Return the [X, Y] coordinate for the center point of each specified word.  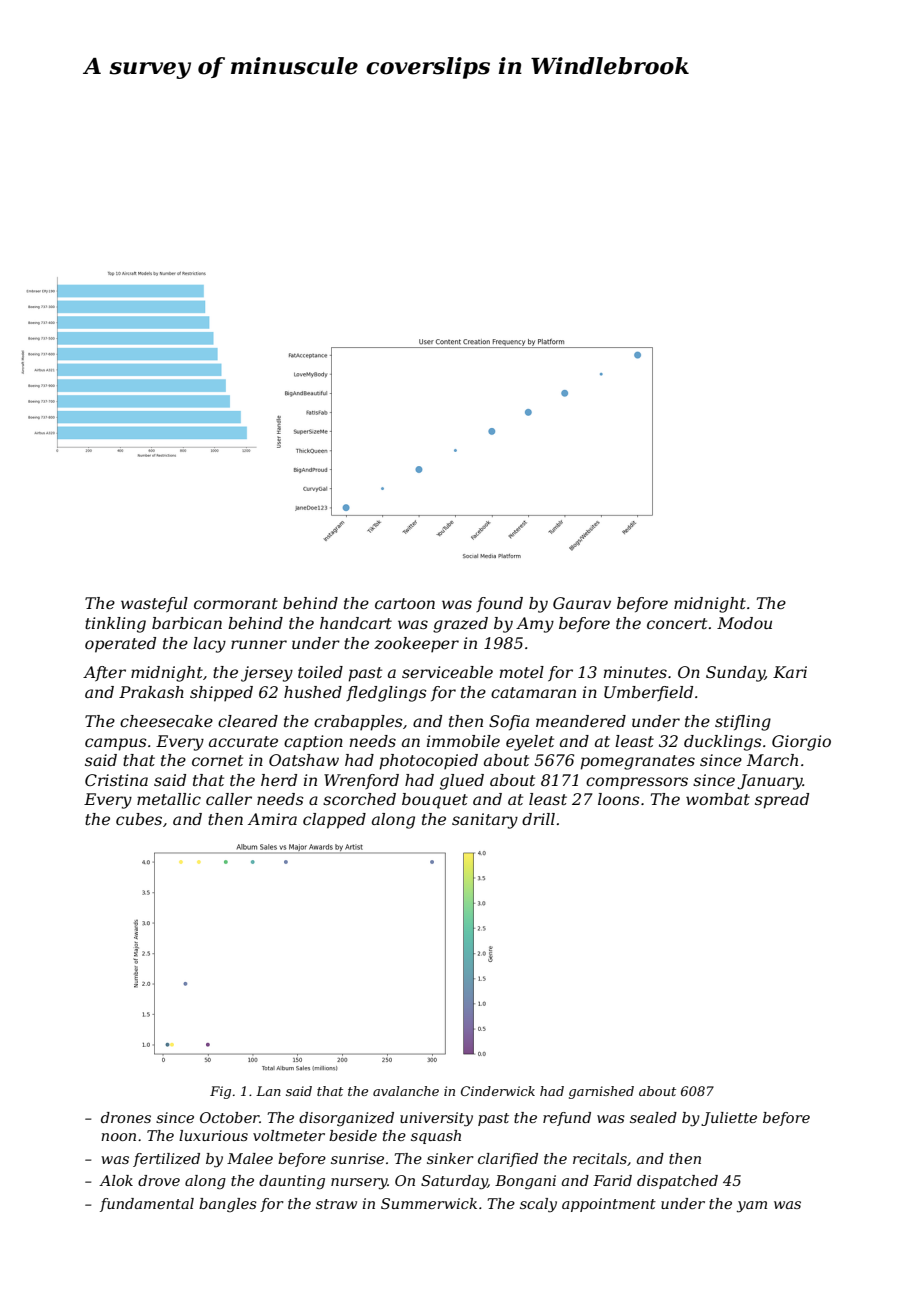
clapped [334, 821]
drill [538, 819]
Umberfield [648, 693]
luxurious [213, 1135]
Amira [272, 819]
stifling [743, 723]
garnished [601, 1092]
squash [436, 1137]
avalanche [406, 1091]
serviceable [447, 672]
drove [159, 1180]
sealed [653, 1117]
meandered [581, 721]
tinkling [115, 625]
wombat [718, 799]
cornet [217, 760]
